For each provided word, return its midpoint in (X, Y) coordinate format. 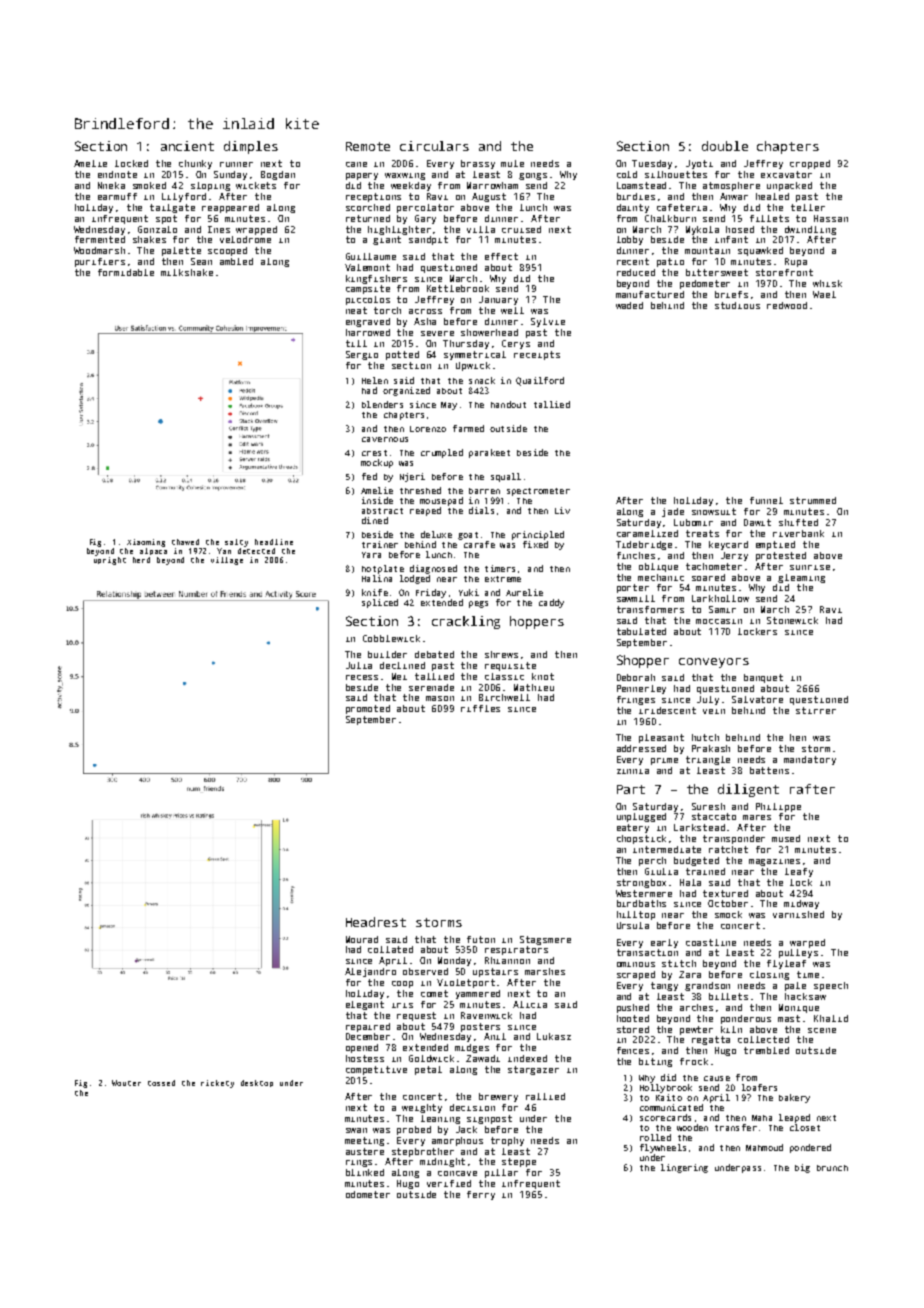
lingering (684, 1168)
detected (256, 551)
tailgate (172, 208)
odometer (368, 1194)
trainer (380, 544)
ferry (481, 1195)
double (725, 146)
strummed (813, 500)
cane (356, 164)
